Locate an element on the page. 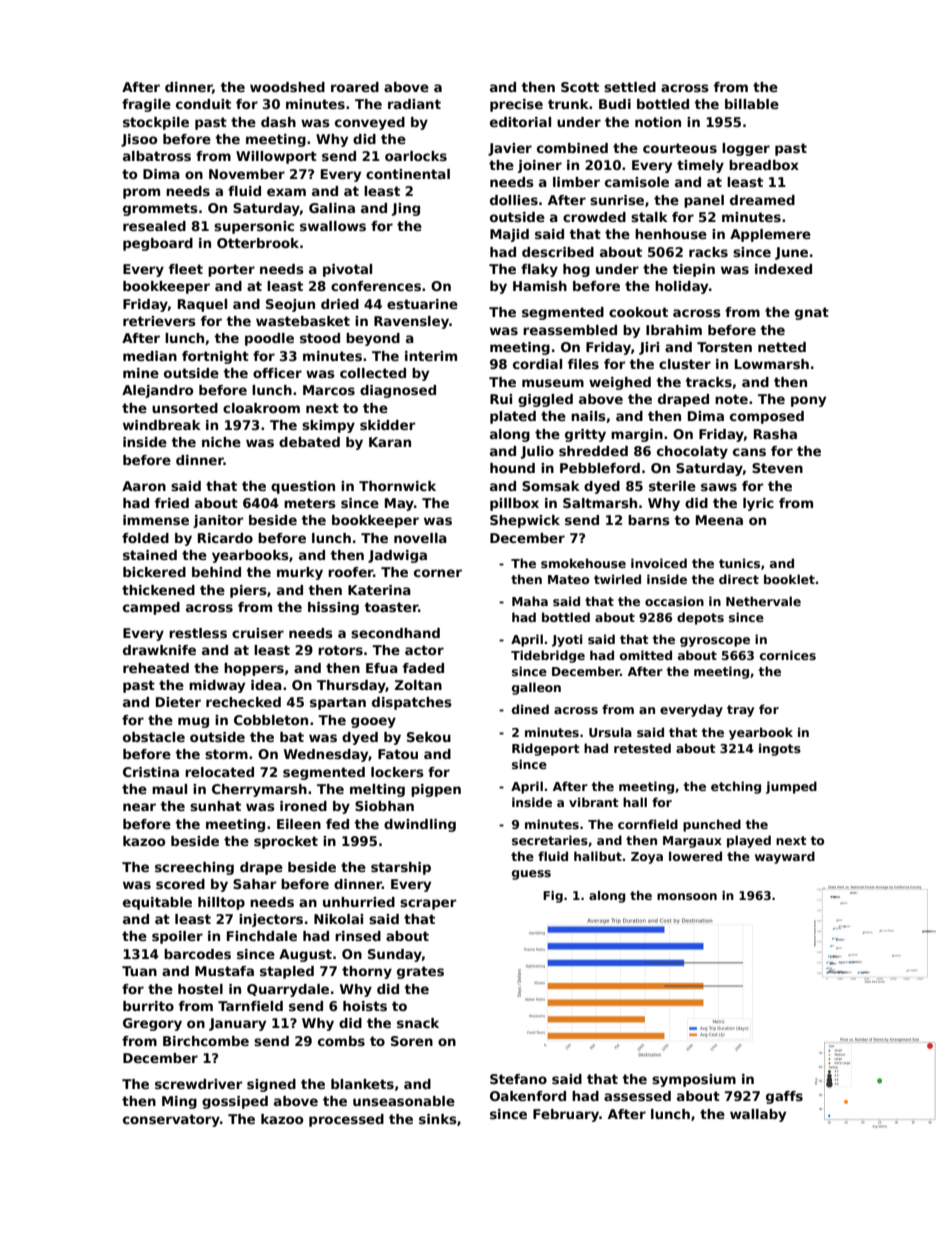 Image resolution: width=952 pixels, height=1233 pixels. Oakenford is located at coordinates (528, 1096).
